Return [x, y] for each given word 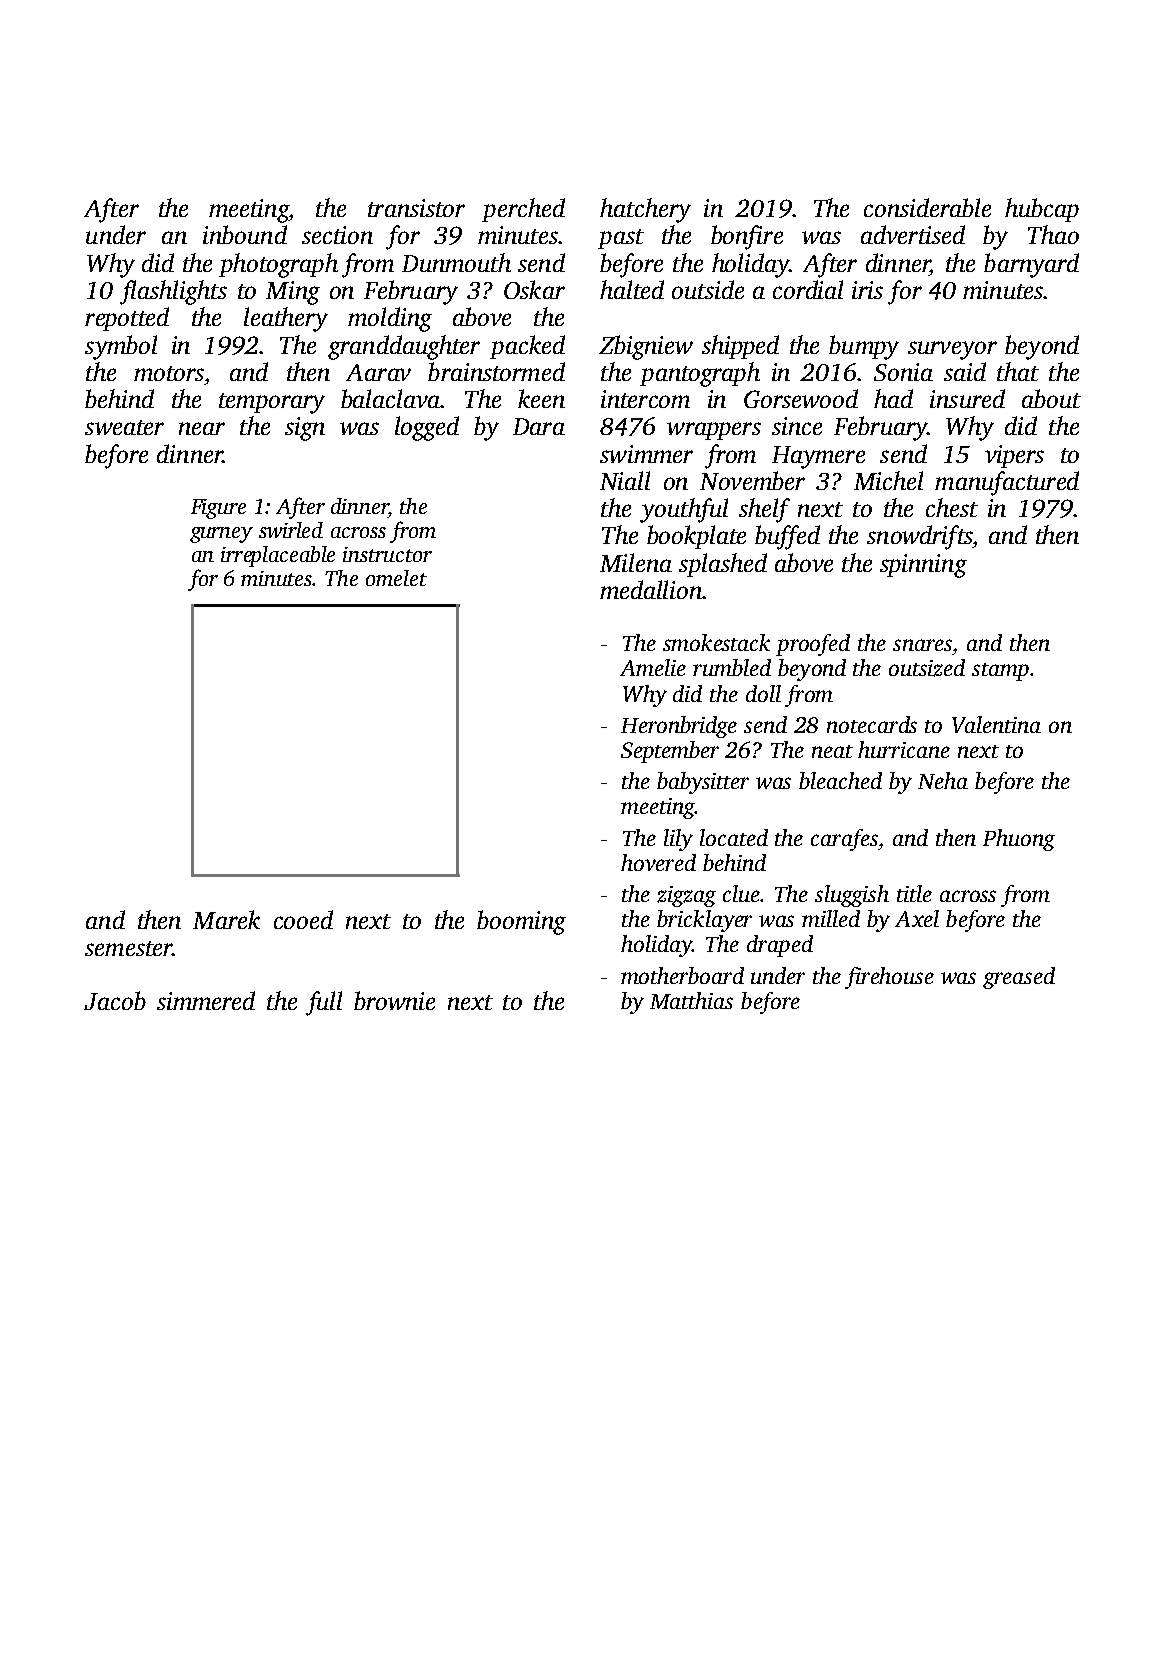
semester [128, 948]
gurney [221, 535]
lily [678, 840]
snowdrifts [919, 537]
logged [427, 428]
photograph [278, 265]
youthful [684, 510]
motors [169, 373]
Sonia [903, 372]
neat [832, 751]
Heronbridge [679, 727]
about [1051, 398]
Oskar [534, 289]
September [670, 752]
